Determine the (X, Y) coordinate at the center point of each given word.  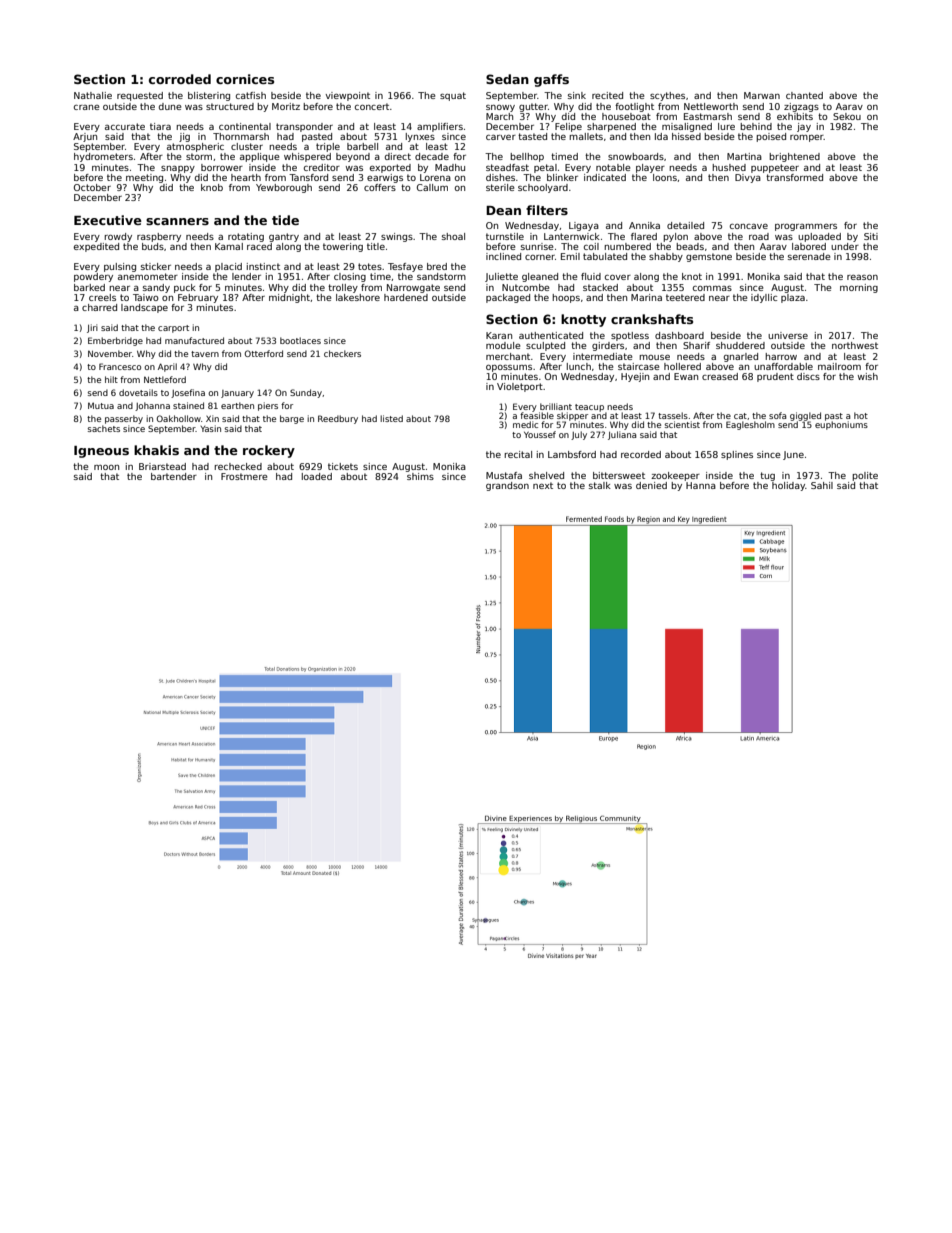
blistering (209, 96)
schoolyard (543, 188)
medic (525, 424)
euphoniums (841, 425)
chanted (804, 95)
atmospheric (195, 147)
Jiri (92, 328)
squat (453, 96)
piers (268, 406)
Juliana (622, 435)
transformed (794, 177)
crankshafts (652, 319)
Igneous (101, 452)
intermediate (603, 356)
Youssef (540, 434)
